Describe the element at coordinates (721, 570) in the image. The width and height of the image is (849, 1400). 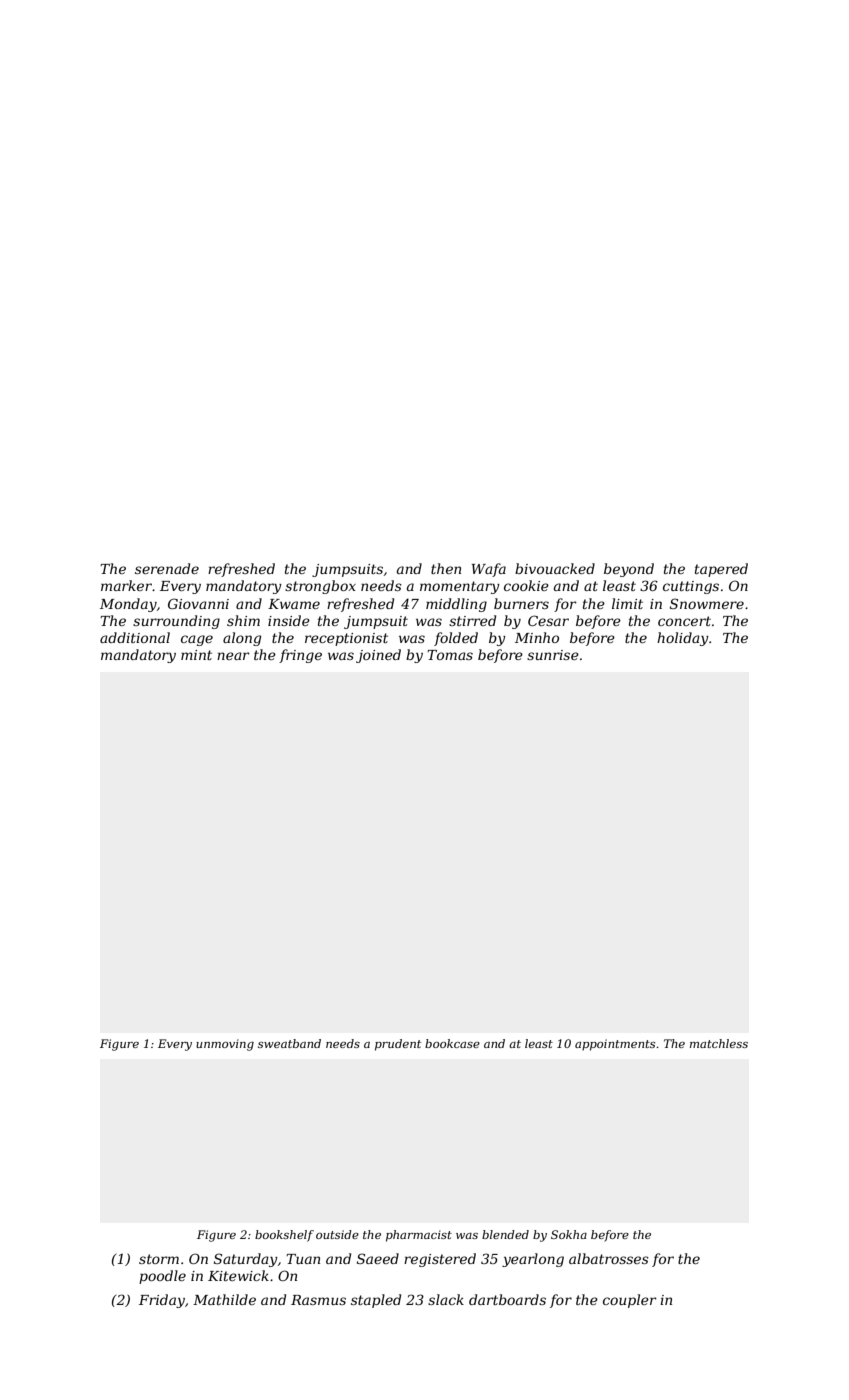
I see `tapered` at that location.
